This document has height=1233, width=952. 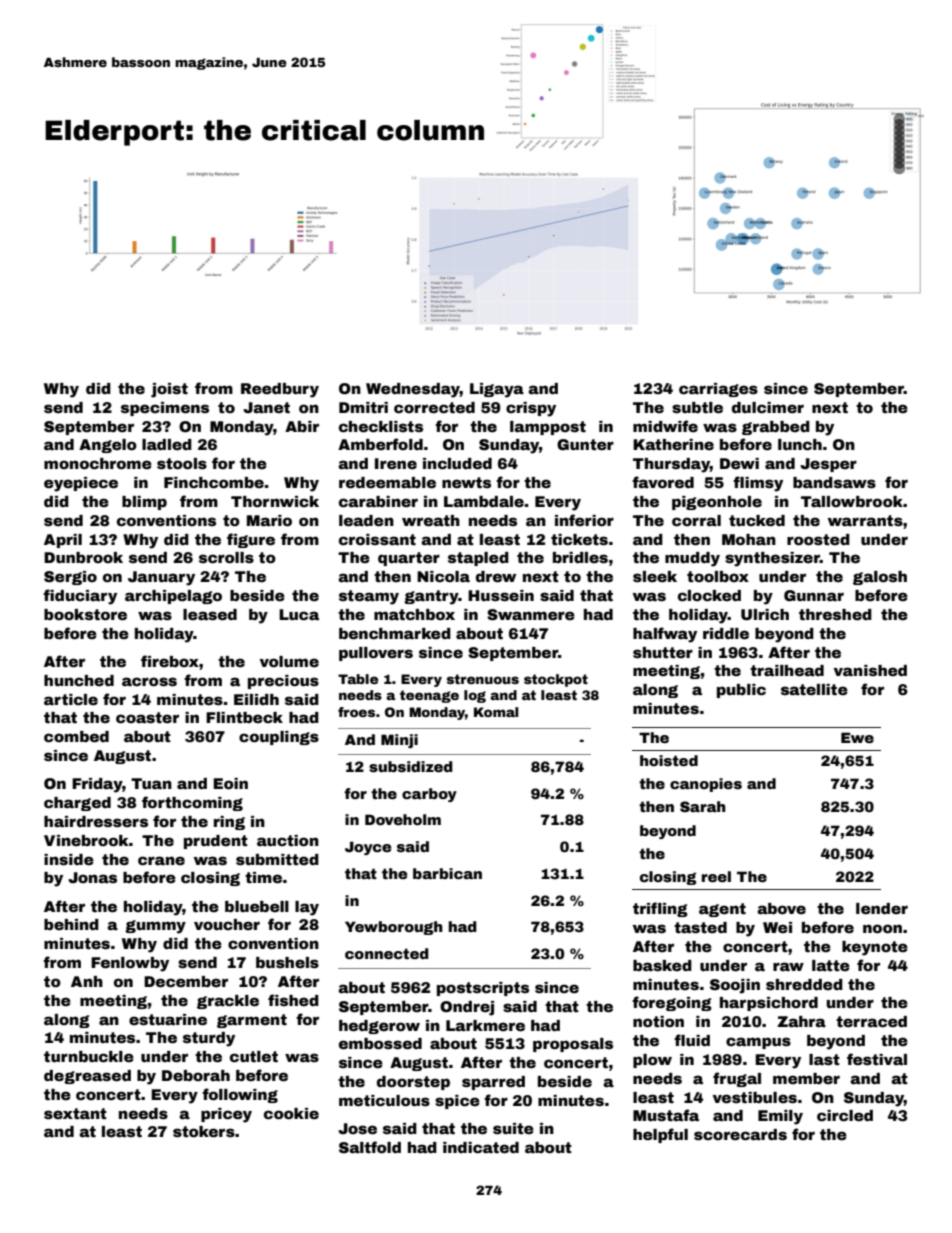 What do you see at coordinates (875, 948) in the document?
I see `keynote` at bounding box center [875, 948].
